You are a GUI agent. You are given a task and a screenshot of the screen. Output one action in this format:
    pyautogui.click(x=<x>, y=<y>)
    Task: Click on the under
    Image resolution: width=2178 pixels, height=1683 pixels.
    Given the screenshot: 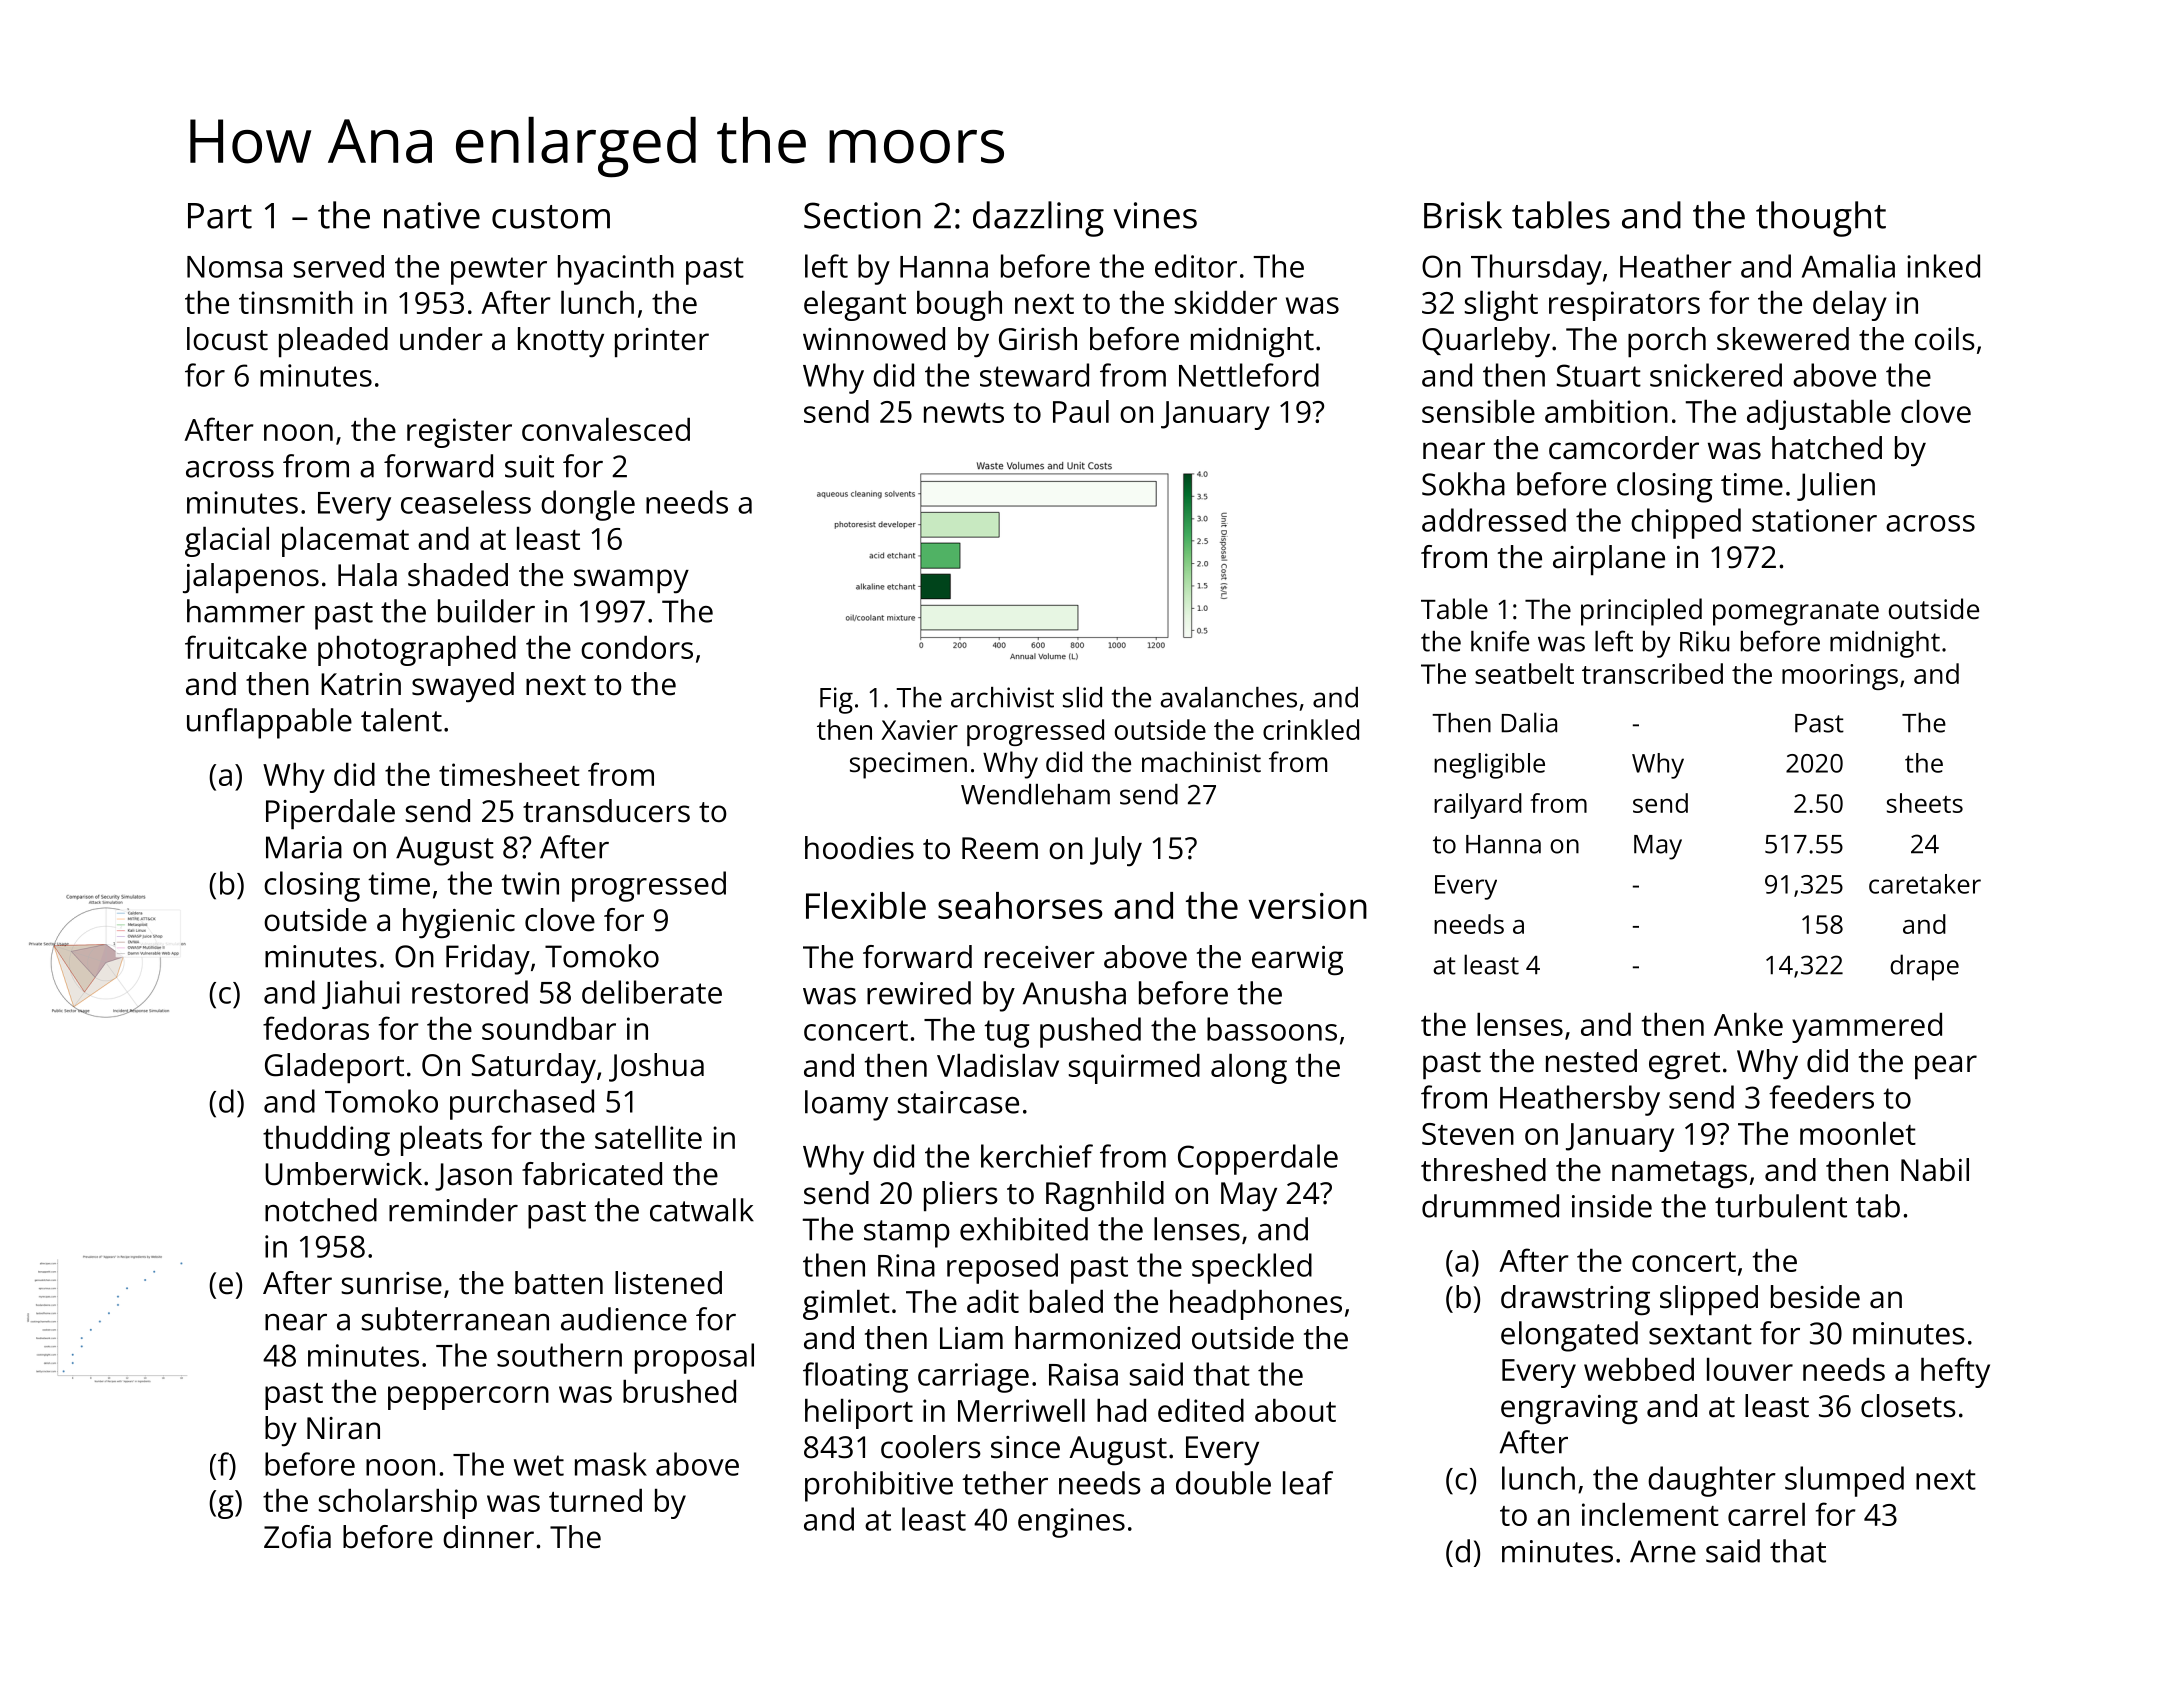 What is the action you would take?
    pyautogui.click(x=441, y=339)
